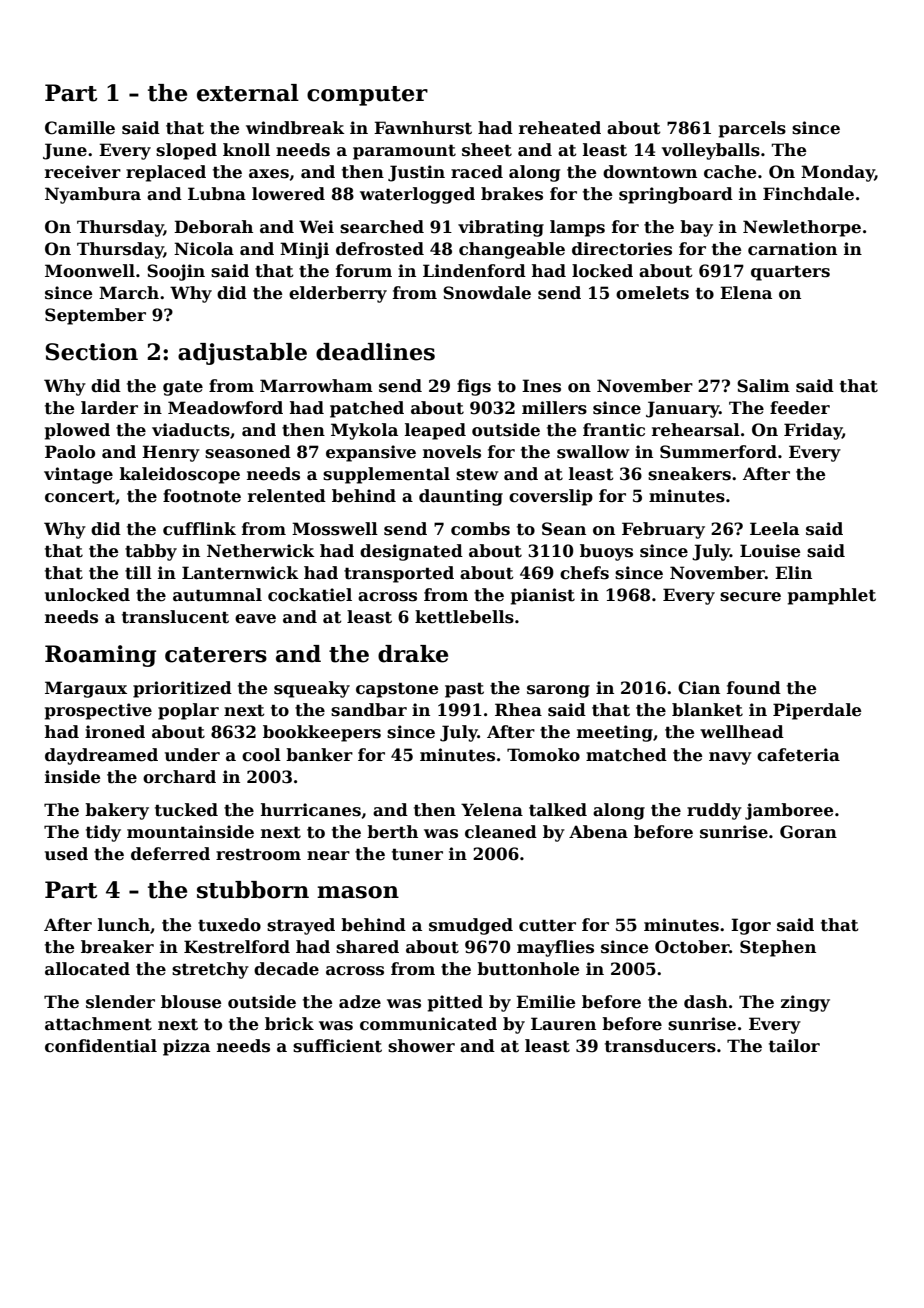  Describe the element at coordinates (808, 194) in the page. I see `Finchdale` at that location.
